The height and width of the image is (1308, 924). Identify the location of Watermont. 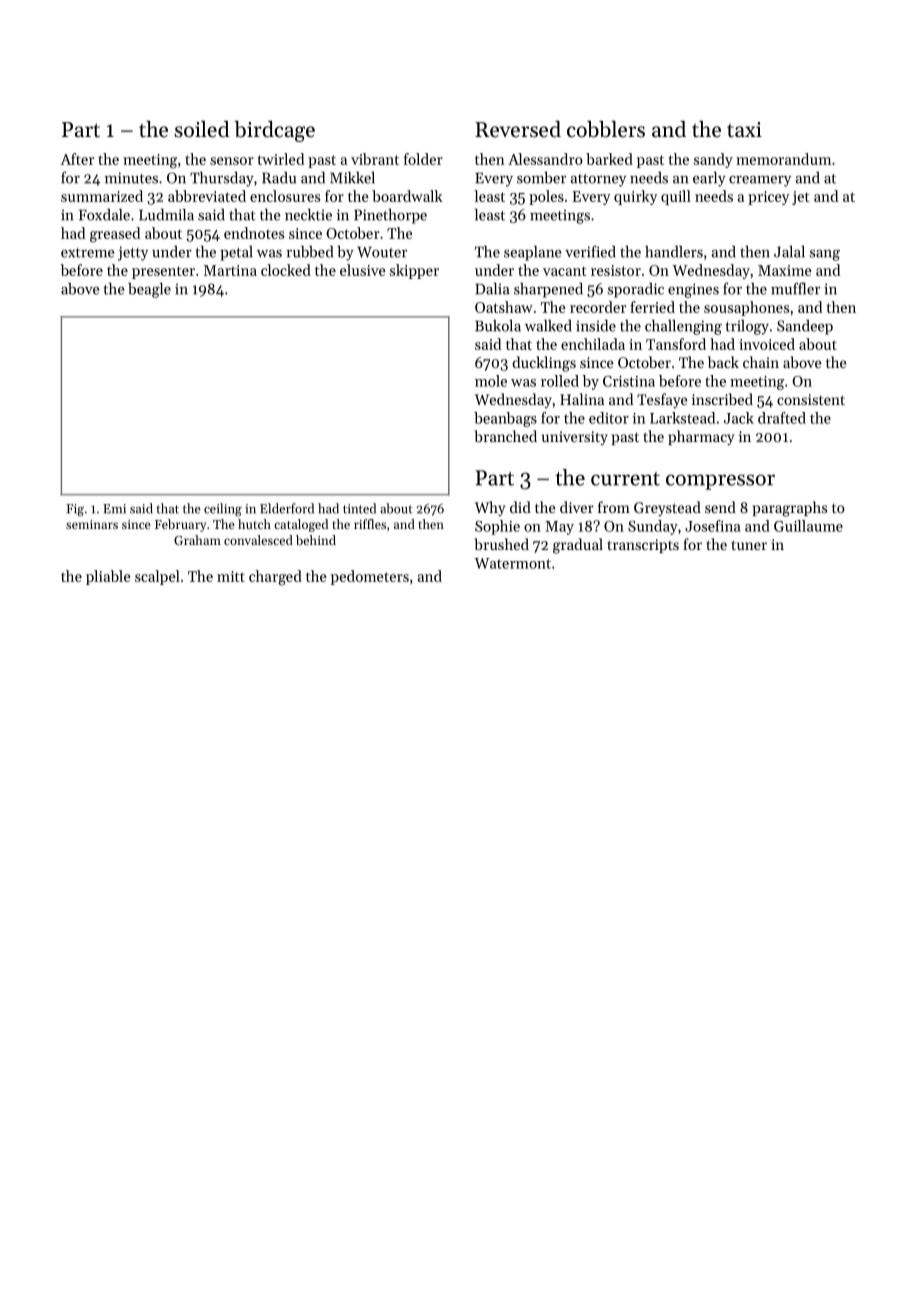
(512, 563).
